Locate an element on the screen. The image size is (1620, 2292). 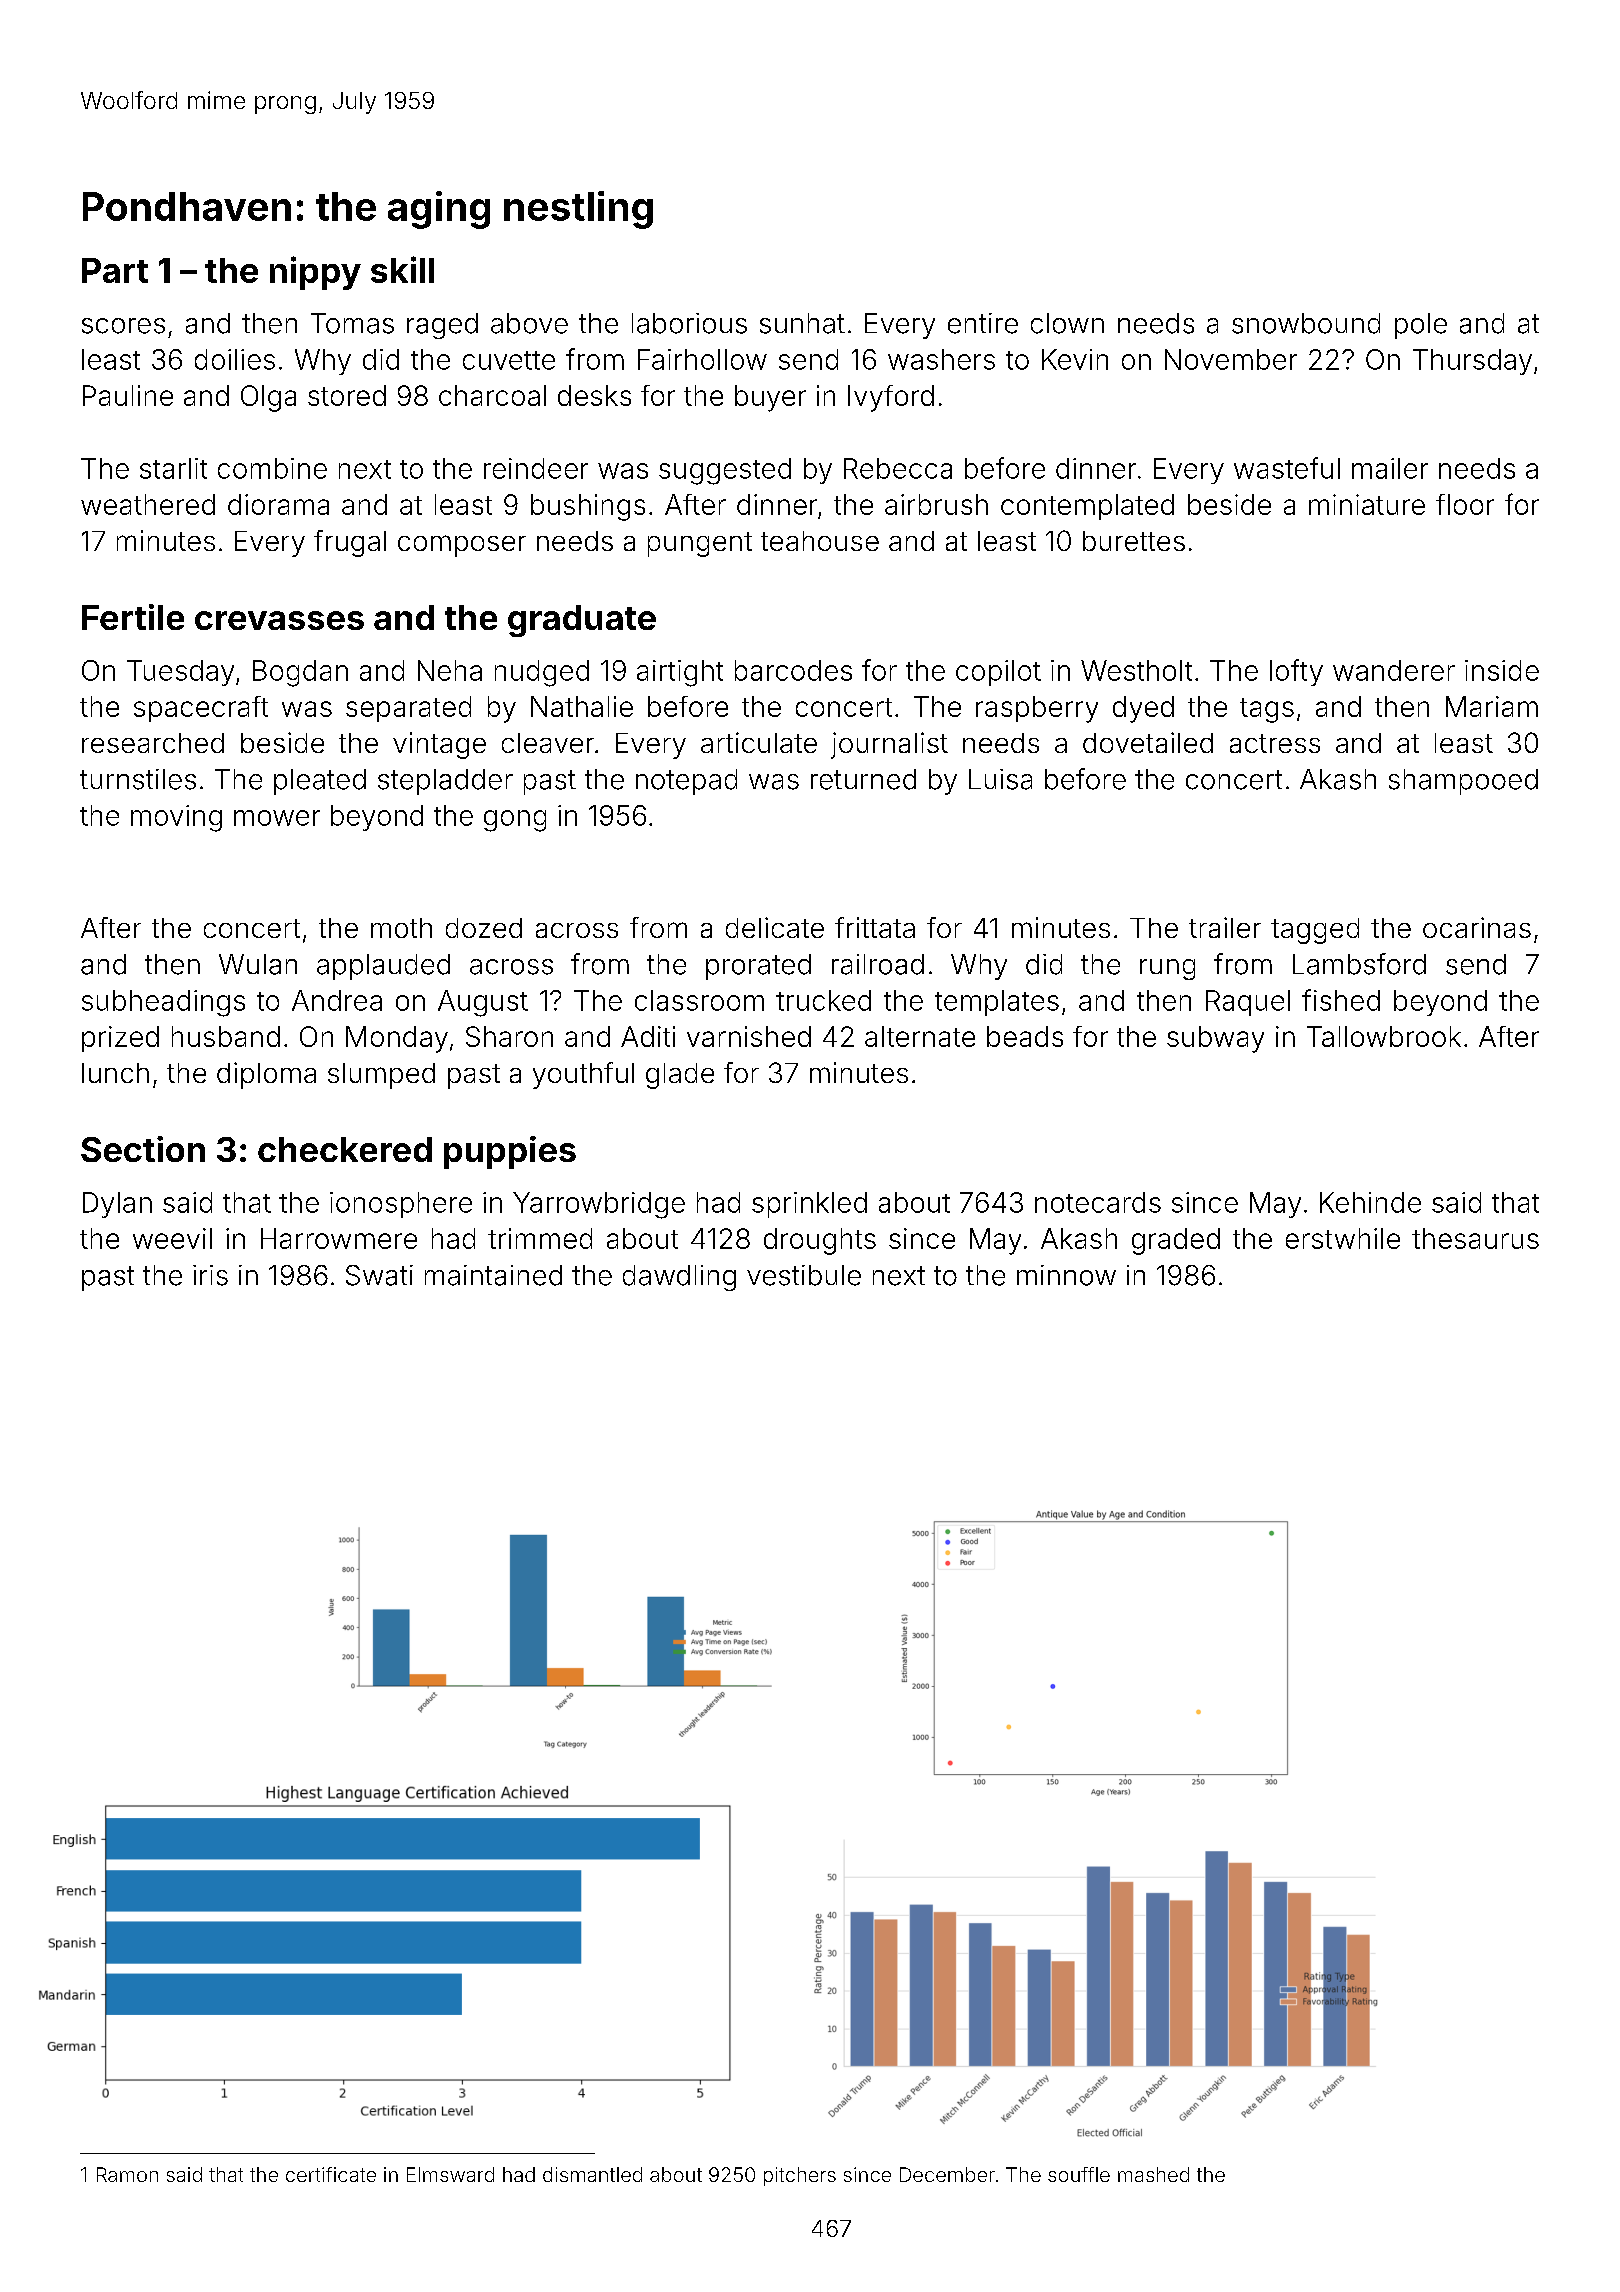
mashed is located at coordinates (1153, 2174).
